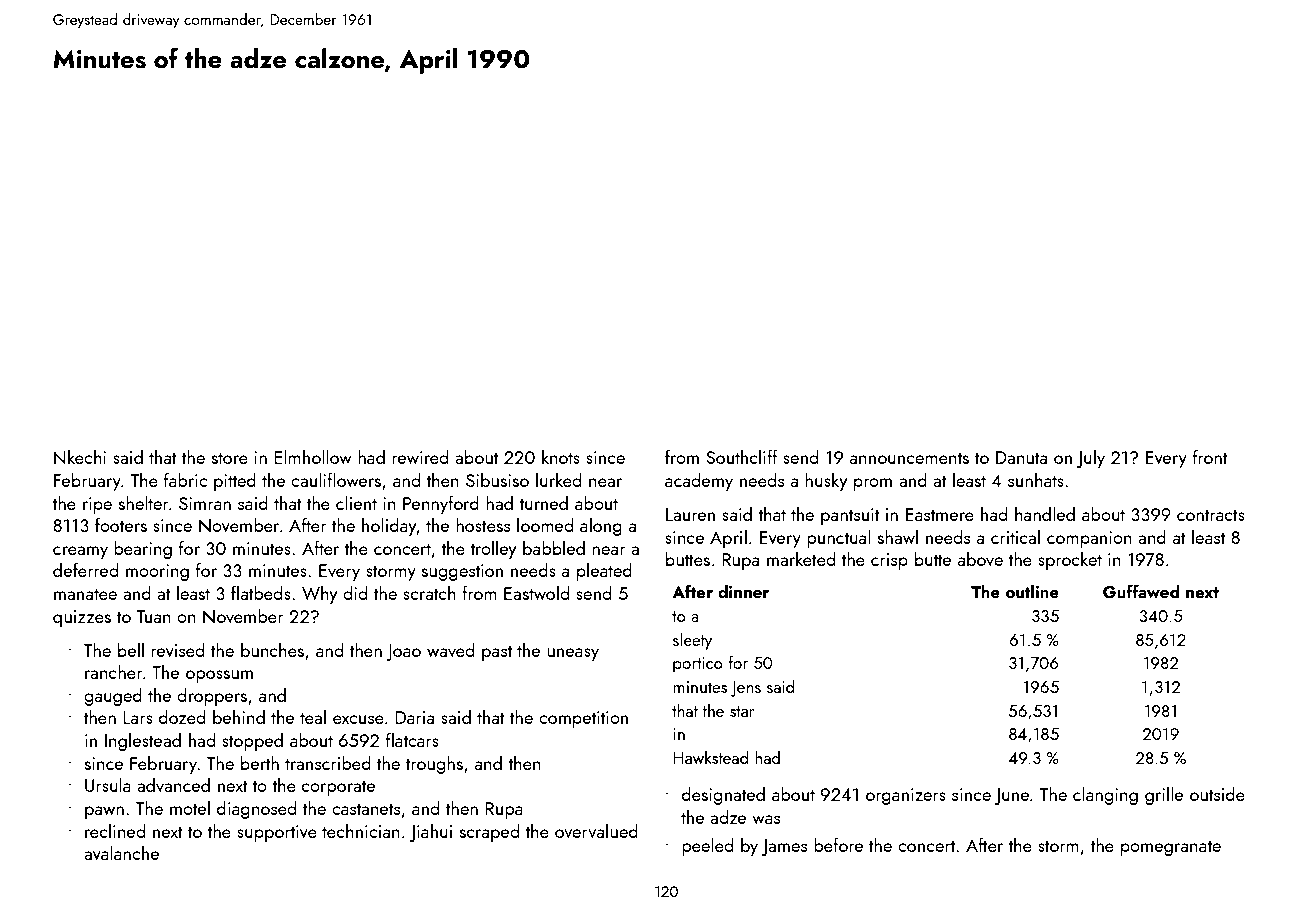 Image resolution: width=1308 pixels, height=924 pixels. What do you see at coordinates (1217, 794) in the screenshot?
I see `outside` at bounding box center [1217, 794].
